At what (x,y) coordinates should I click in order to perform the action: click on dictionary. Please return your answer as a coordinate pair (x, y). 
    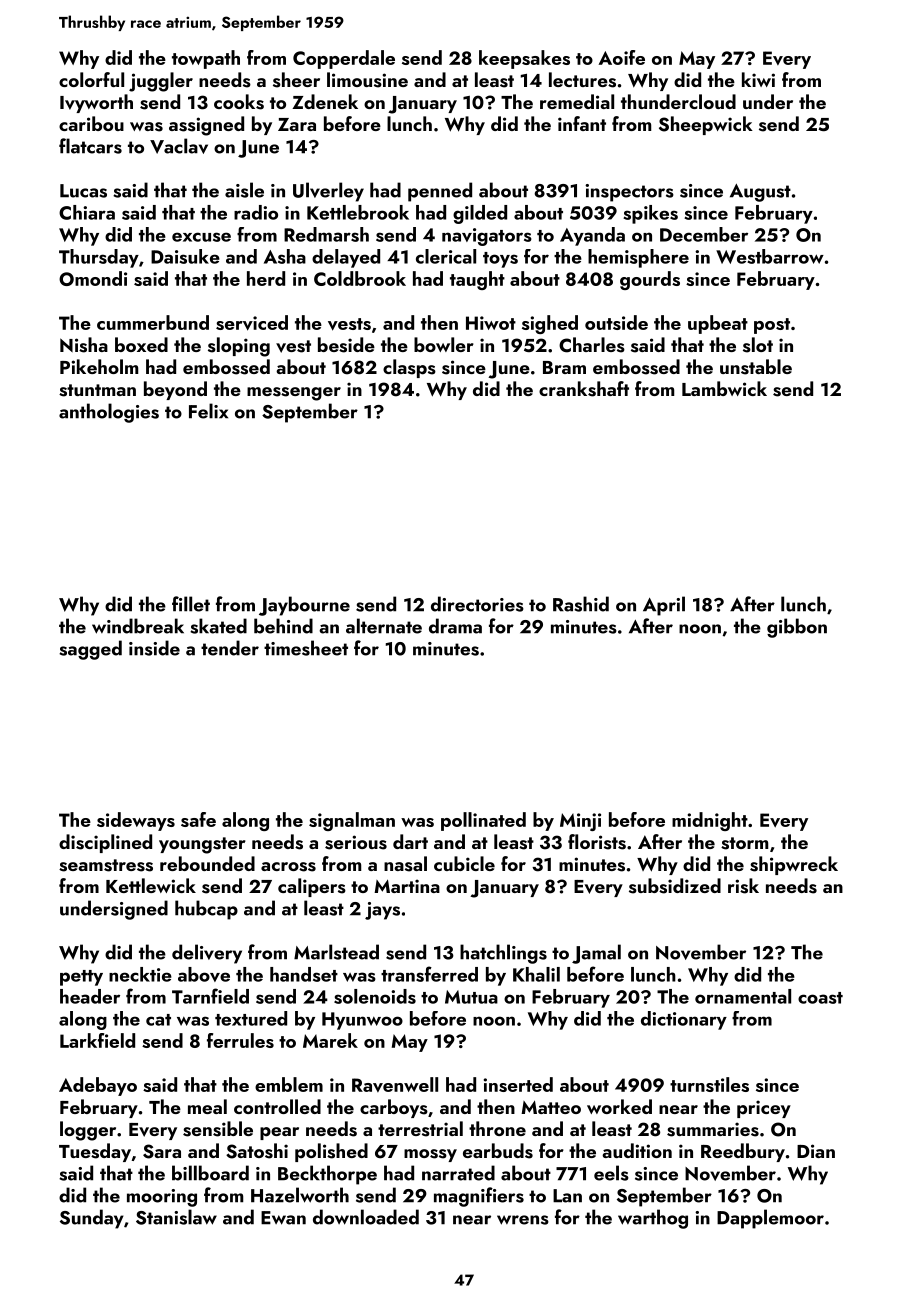
    Looking at the image, I should click on (684, 1020).
